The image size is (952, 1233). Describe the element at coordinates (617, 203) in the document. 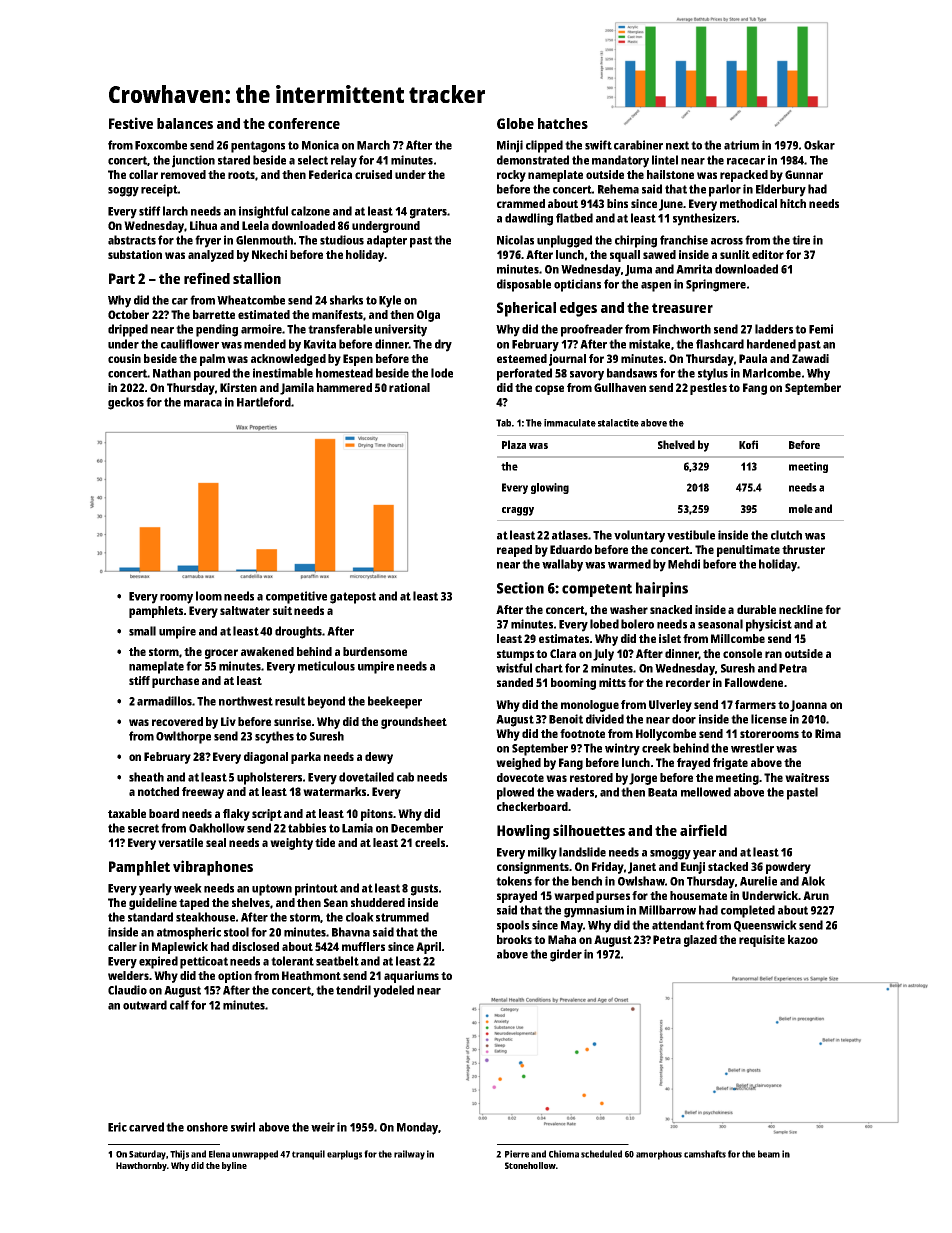

I see `bins` at that location.
